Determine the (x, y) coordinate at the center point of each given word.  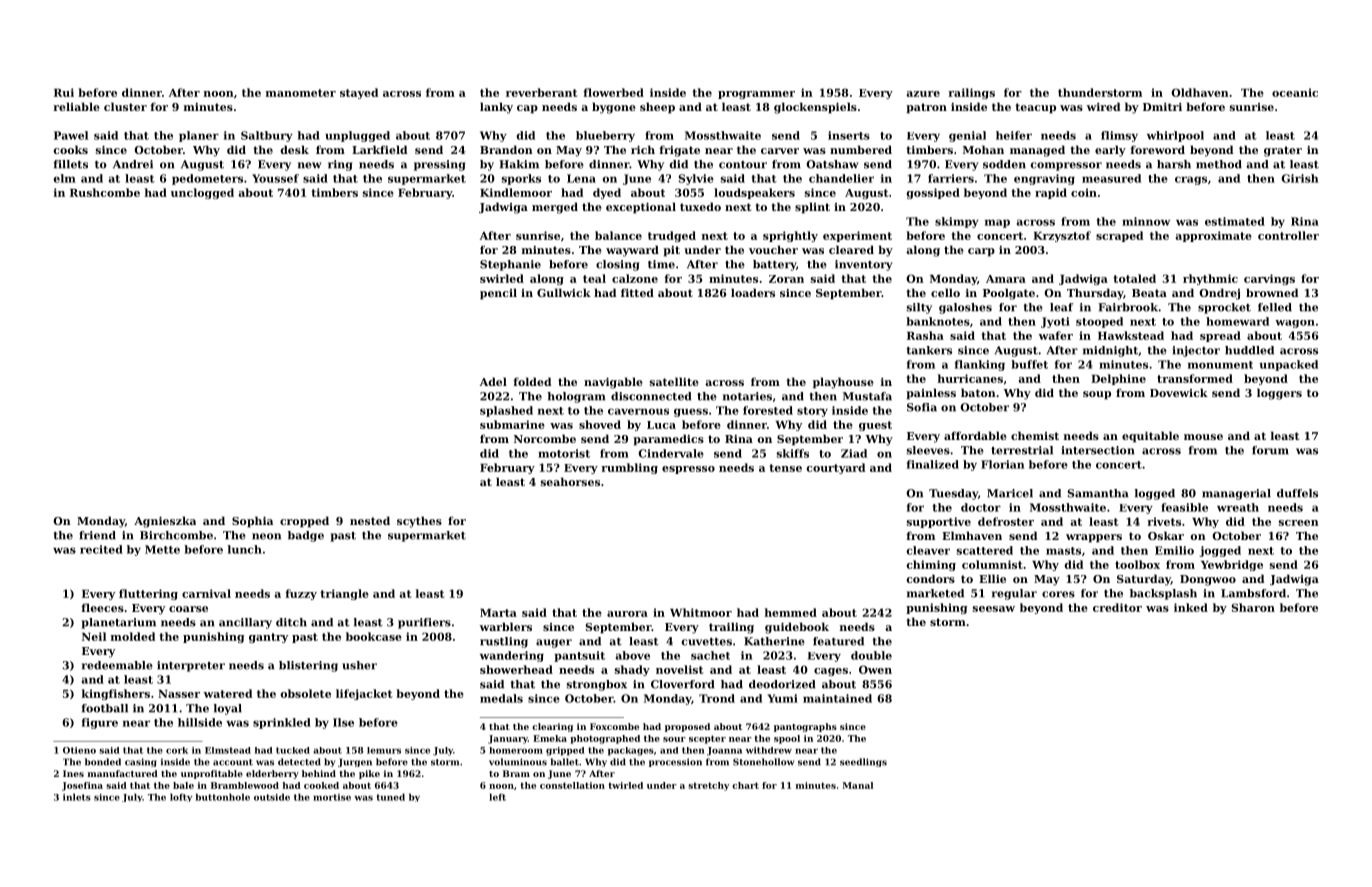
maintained (837, 698)
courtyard (836, 468)
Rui (64, 92)
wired (1103, 106)
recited (101, 549)
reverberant (542, 92)
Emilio (1174, 550)
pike (369, 774)
